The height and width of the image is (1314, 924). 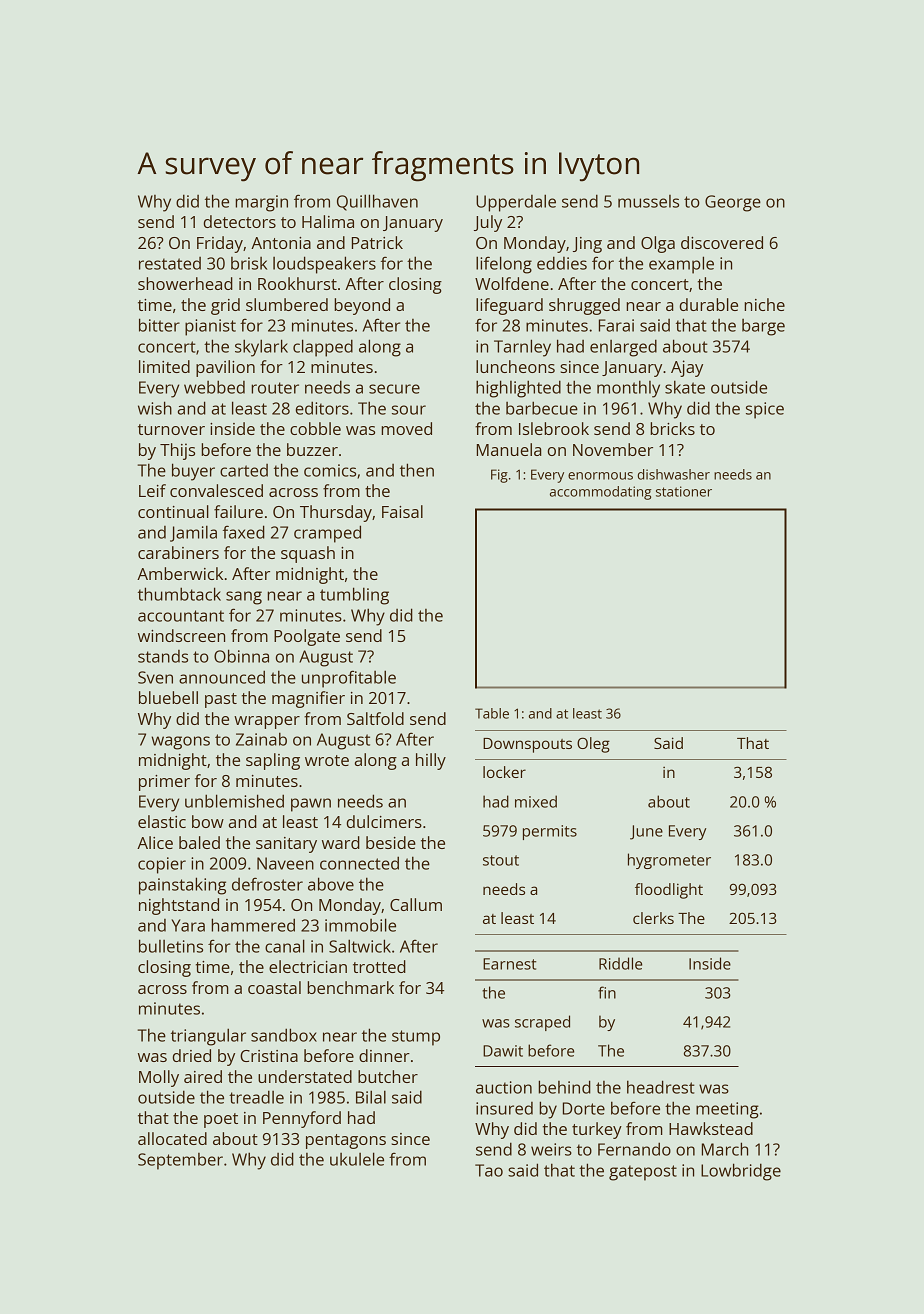 What do you see at coordinates (305, 1076) in the image?
I see `understated` at bounding box center [305, 1076].
